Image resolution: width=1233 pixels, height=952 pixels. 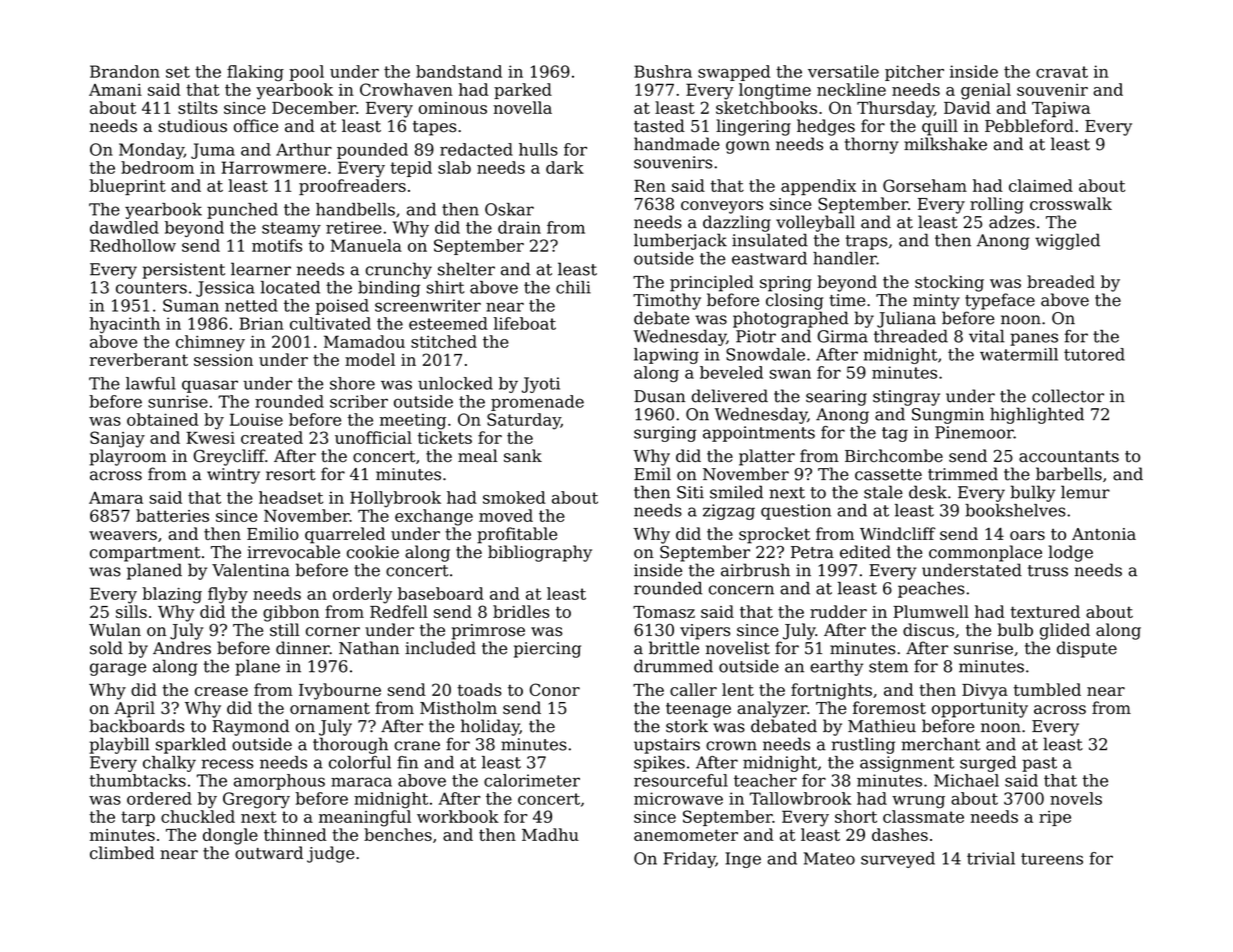 I want to click on weavers, so click(x=123, y=535).
